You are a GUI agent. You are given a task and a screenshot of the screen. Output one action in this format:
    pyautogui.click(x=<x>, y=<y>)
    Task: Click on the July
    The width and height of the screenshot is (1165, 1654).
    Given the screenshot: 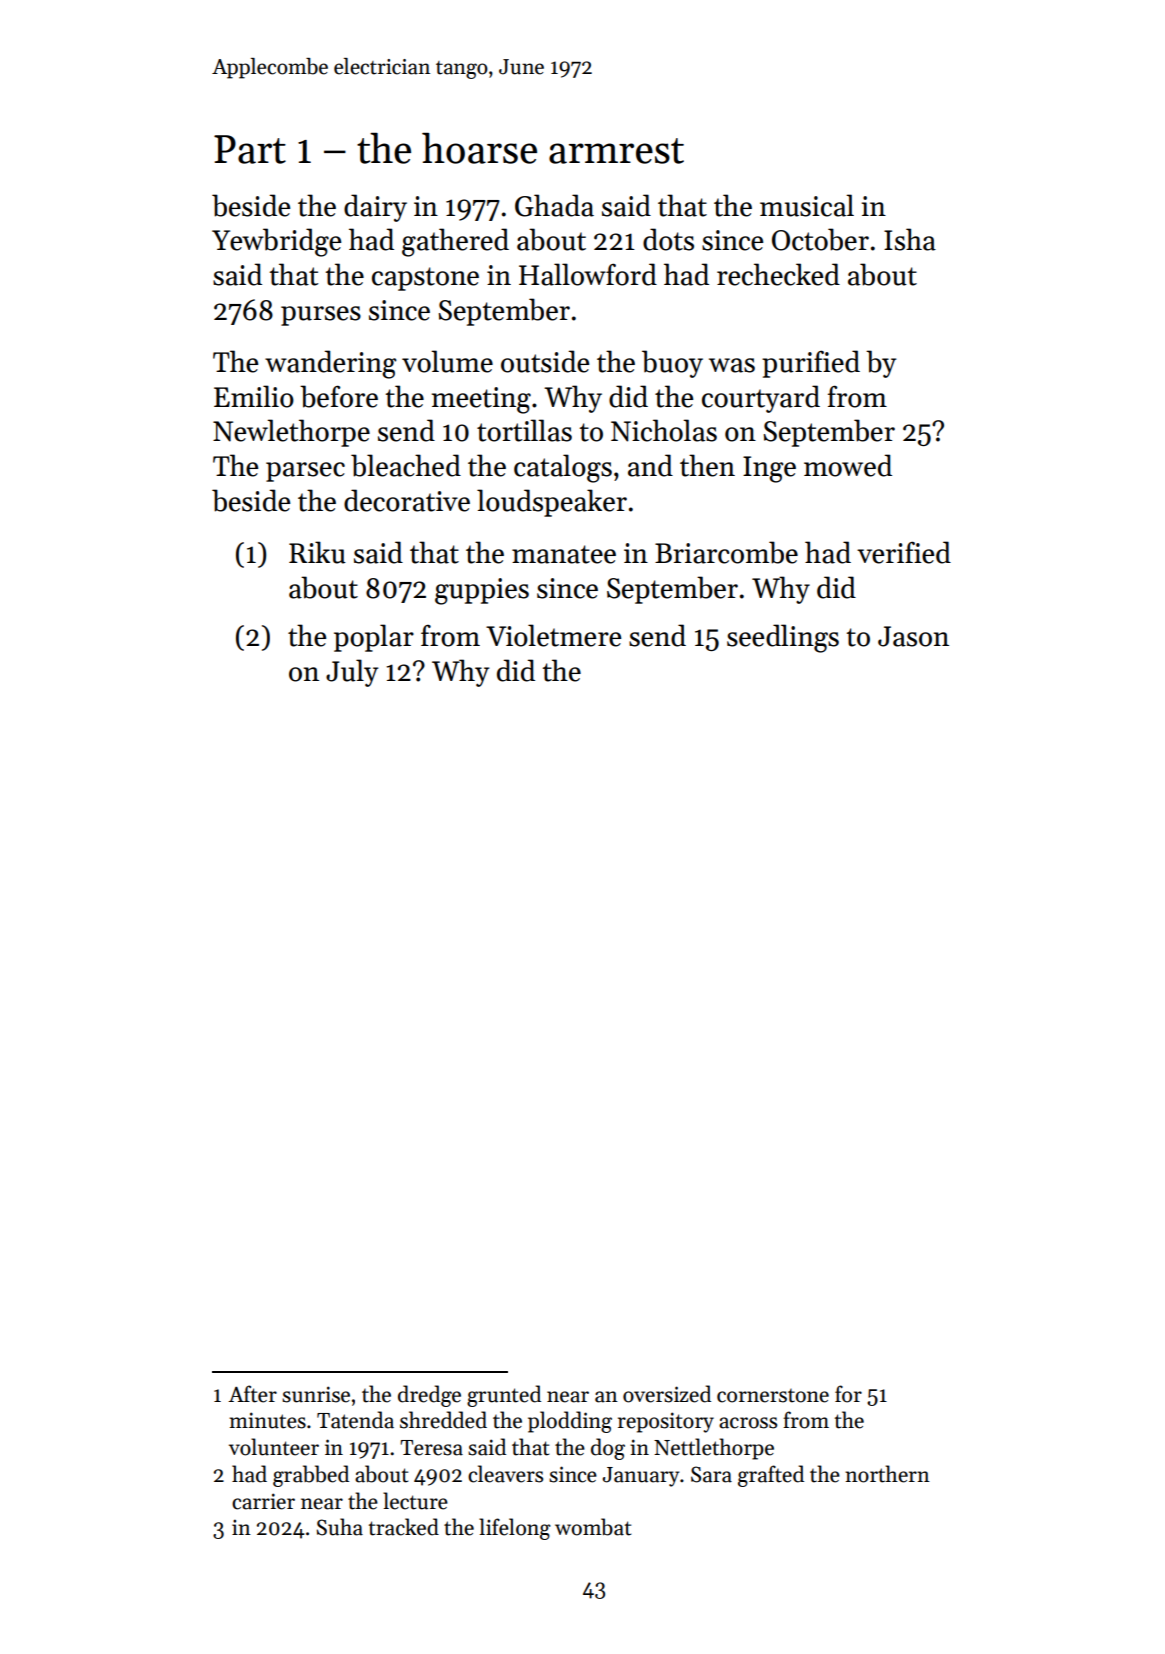 What is the action you would take?
    pyautogui.click(x=352, y=673)
